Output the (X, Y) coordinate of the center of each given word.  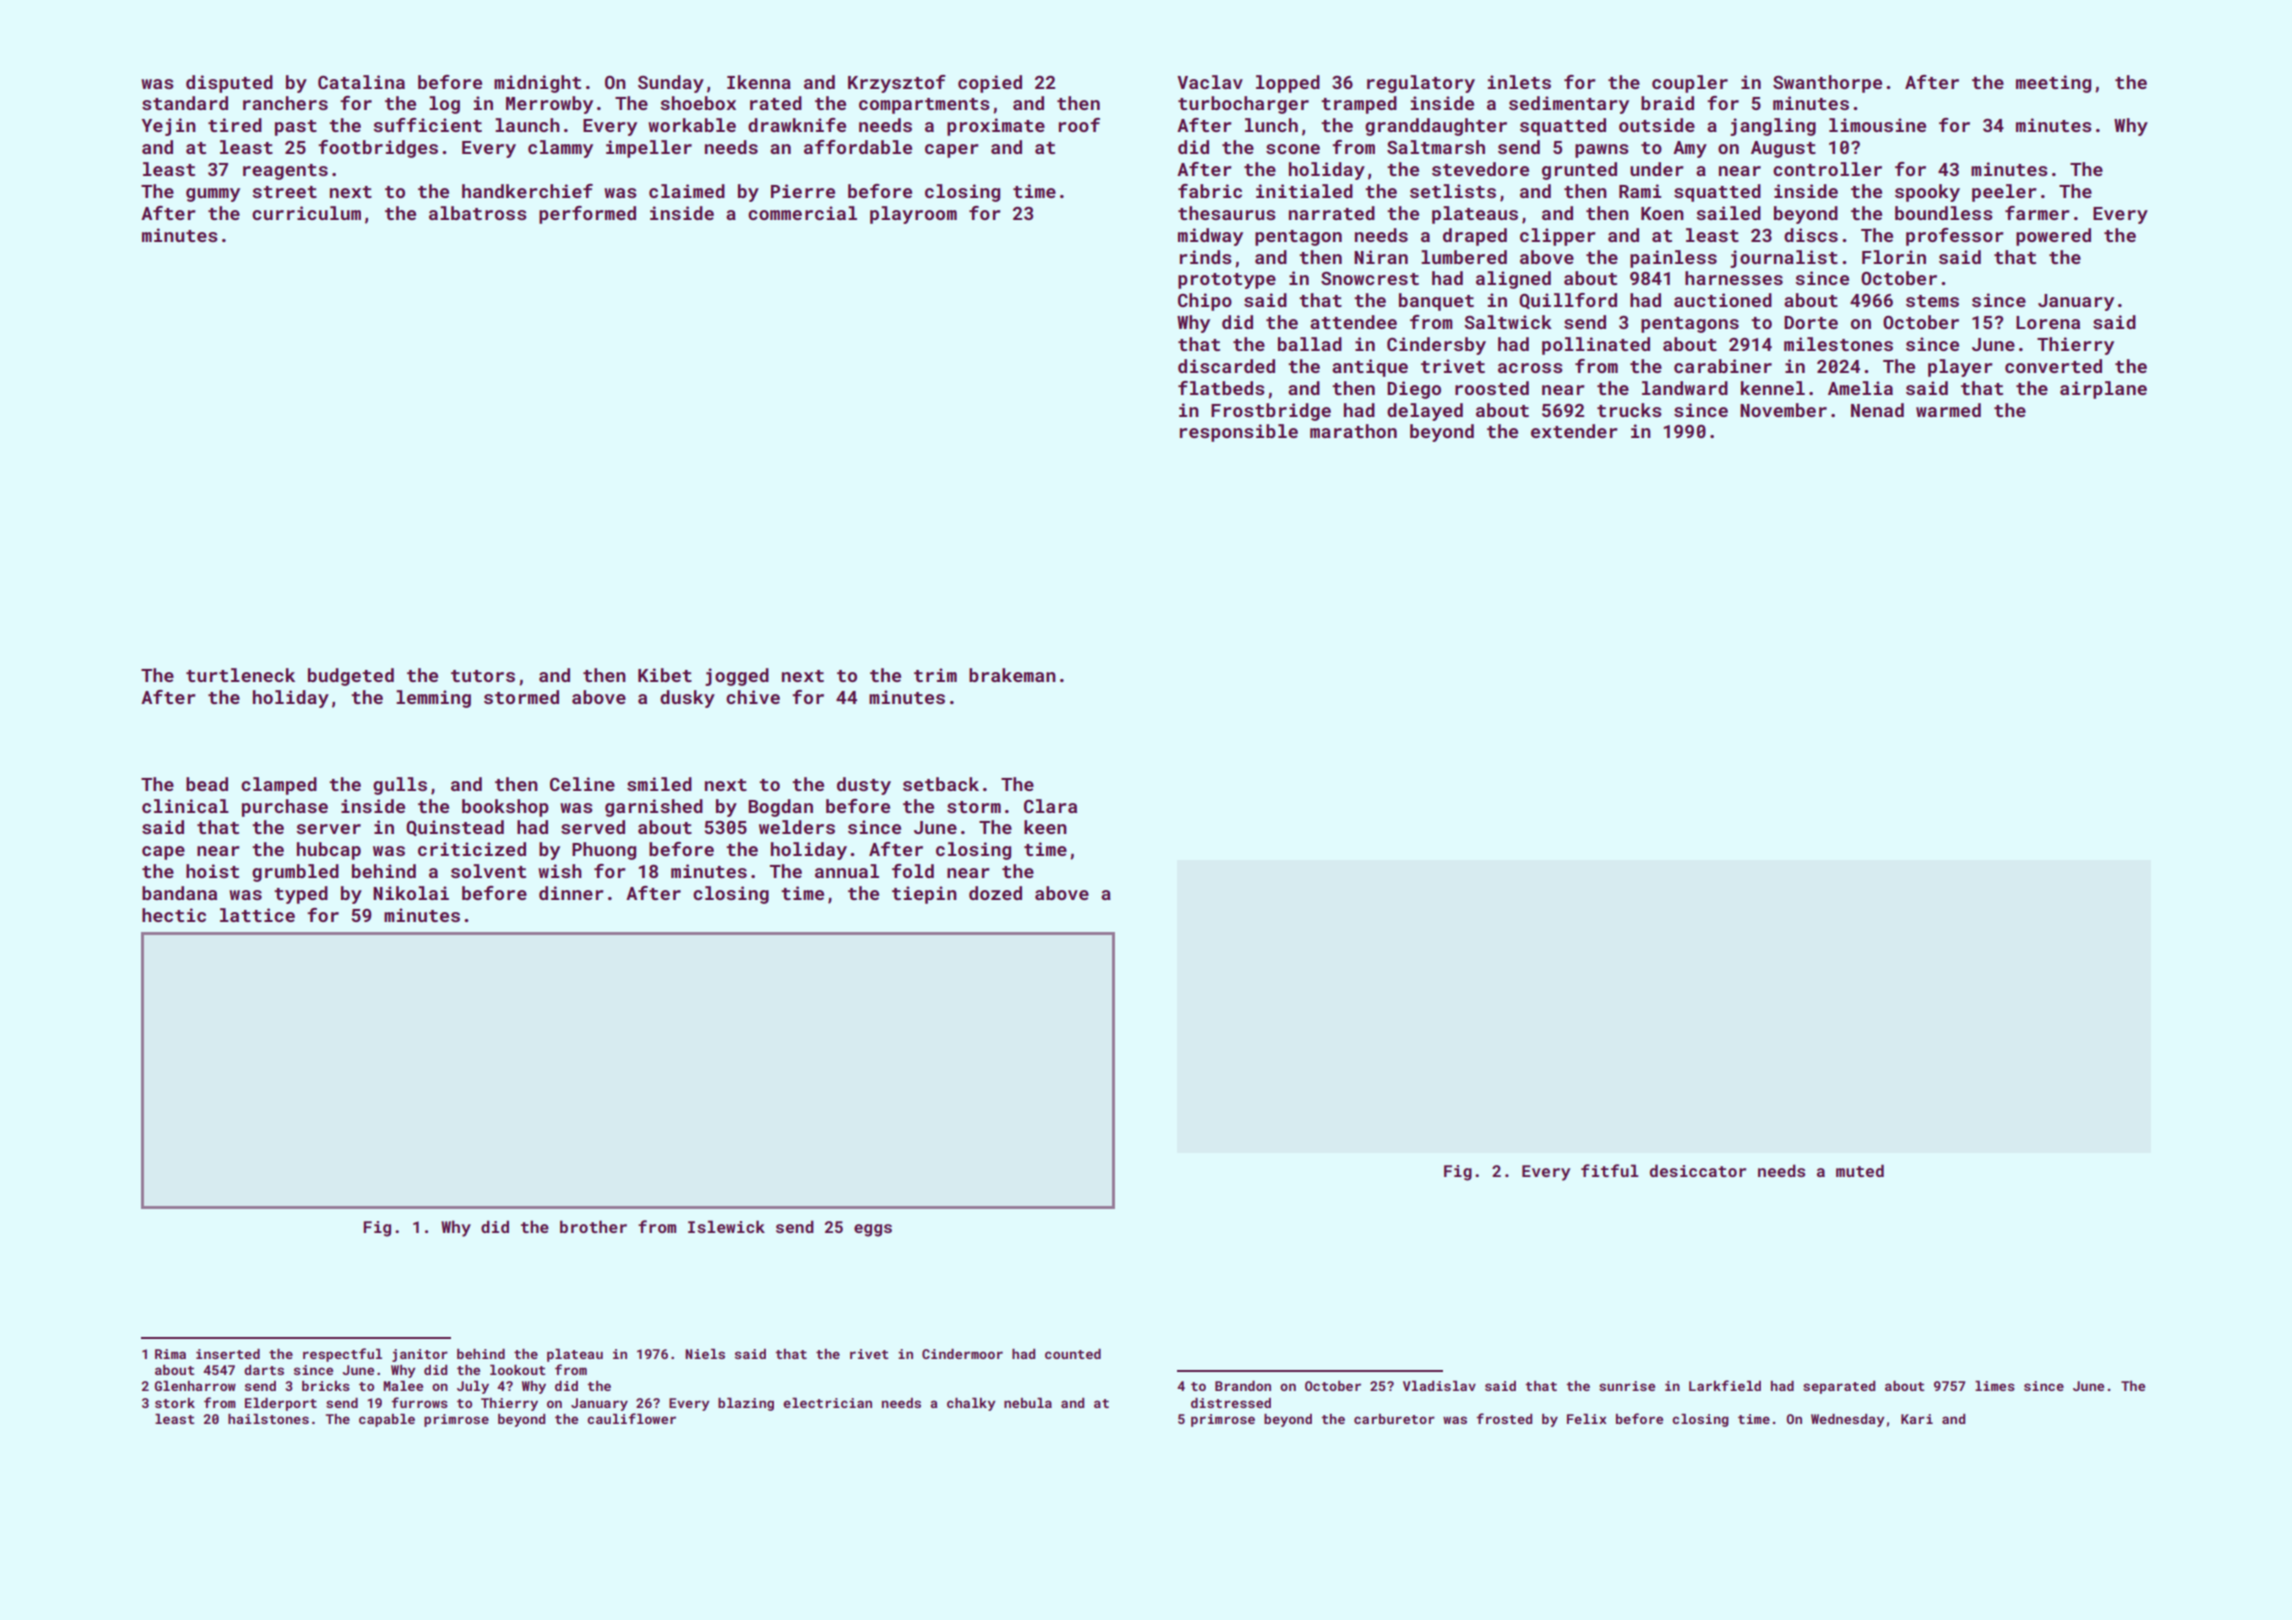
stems (1932, 301)
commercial (802, 213)
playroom (913, 215)
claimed (687, 191)
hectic (174, 915)
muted (1860, 1170)
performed (587, 215)
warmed (1948, 410)
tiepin (924, 895)
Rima (170, 1354)
